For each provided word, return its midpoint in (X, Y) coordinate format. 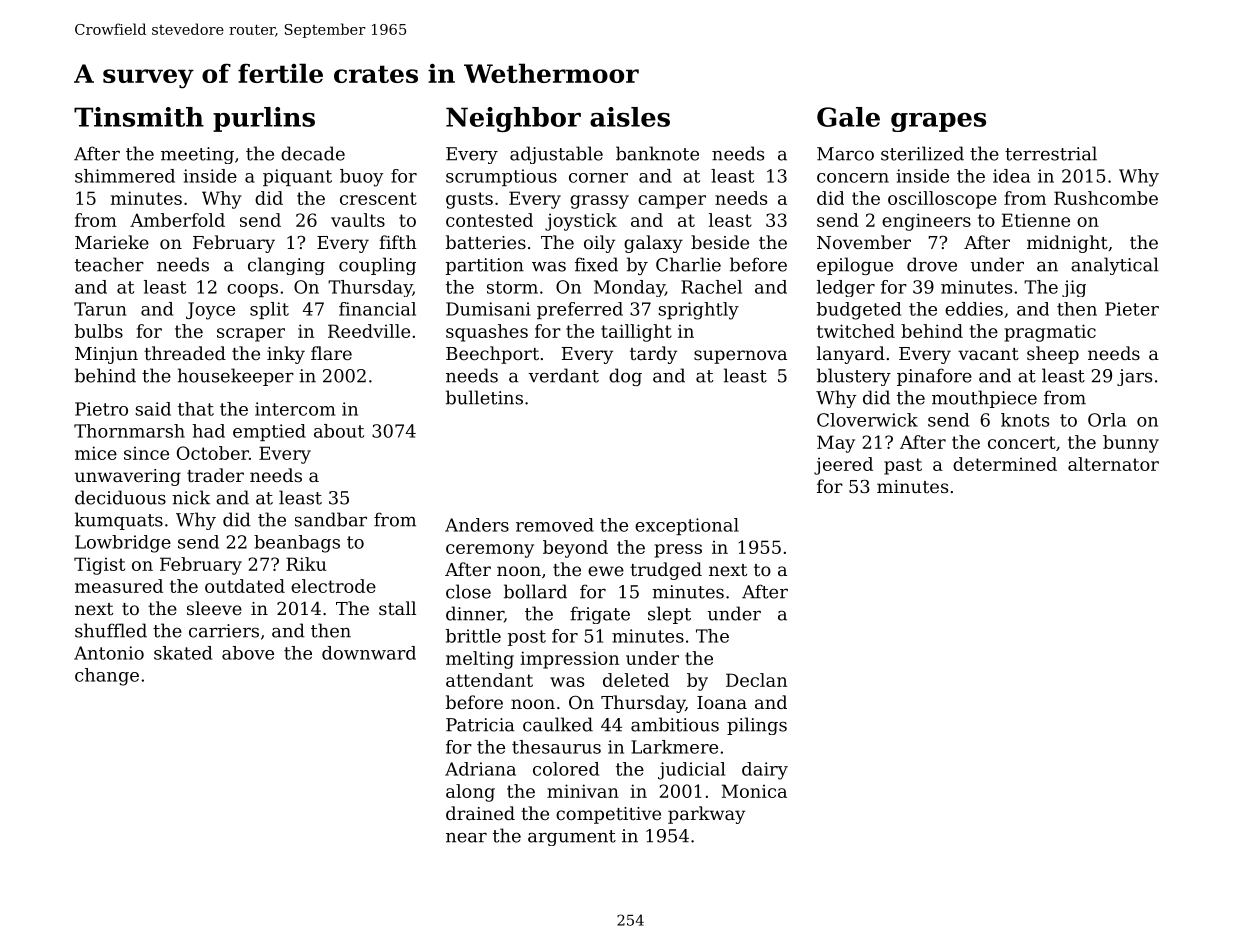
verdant (563, 375)
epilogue (855, 266)
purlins (264, 119)
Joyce (210, 311)
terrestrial (1051, 153)
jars (1134, 377)
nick (191, 497)
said (153, 409)
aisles (630, 117)
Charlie (688, 264)
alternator (1113, 464)
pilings (757, 726)
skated (183, 653)
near (466, 837)
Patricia (480, 725)
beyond (575, 549)
